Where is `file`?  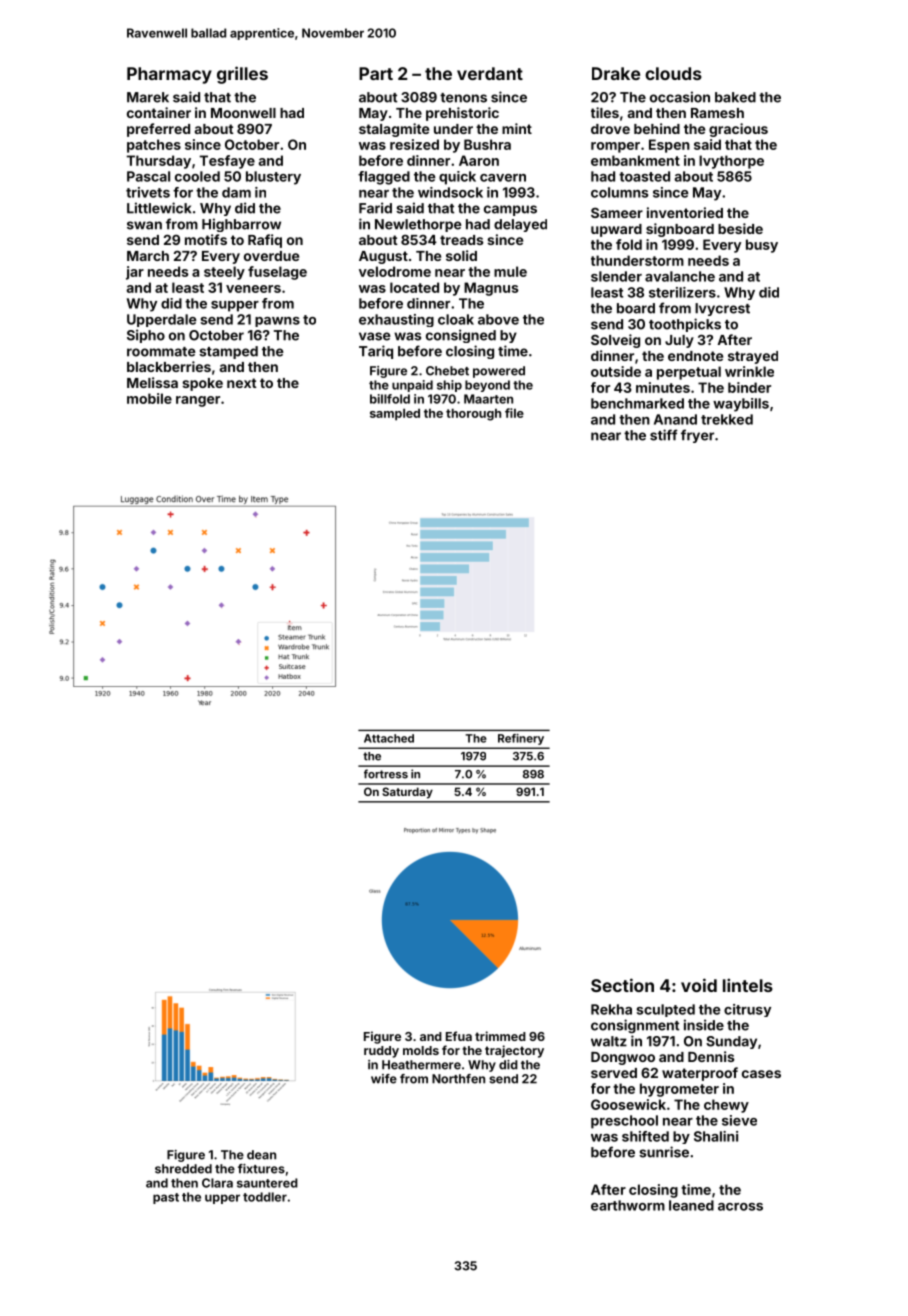
file is located at coordinates (514, 413).
